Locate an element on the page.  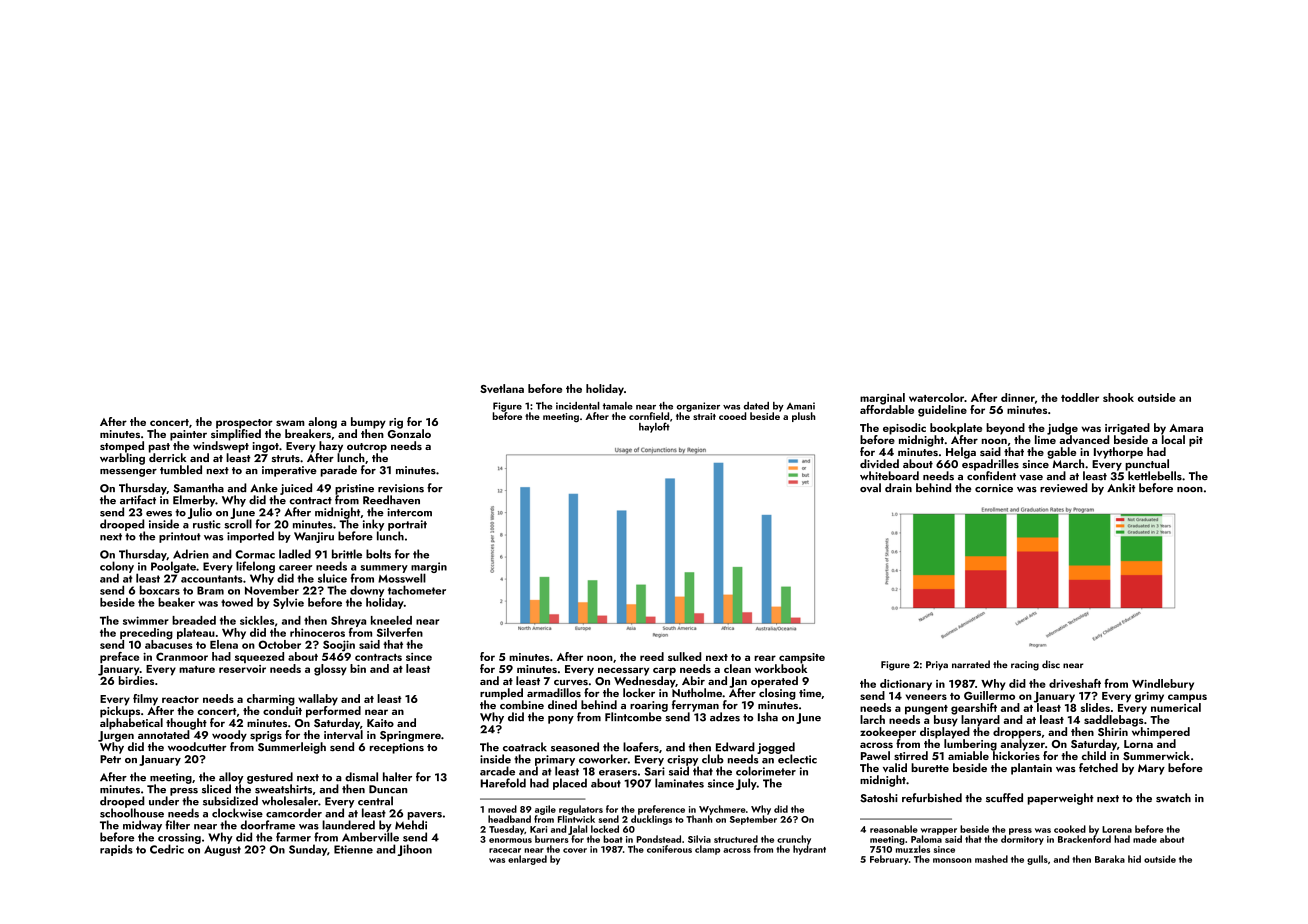
Baraka is located at coordinates (1110, 859).
